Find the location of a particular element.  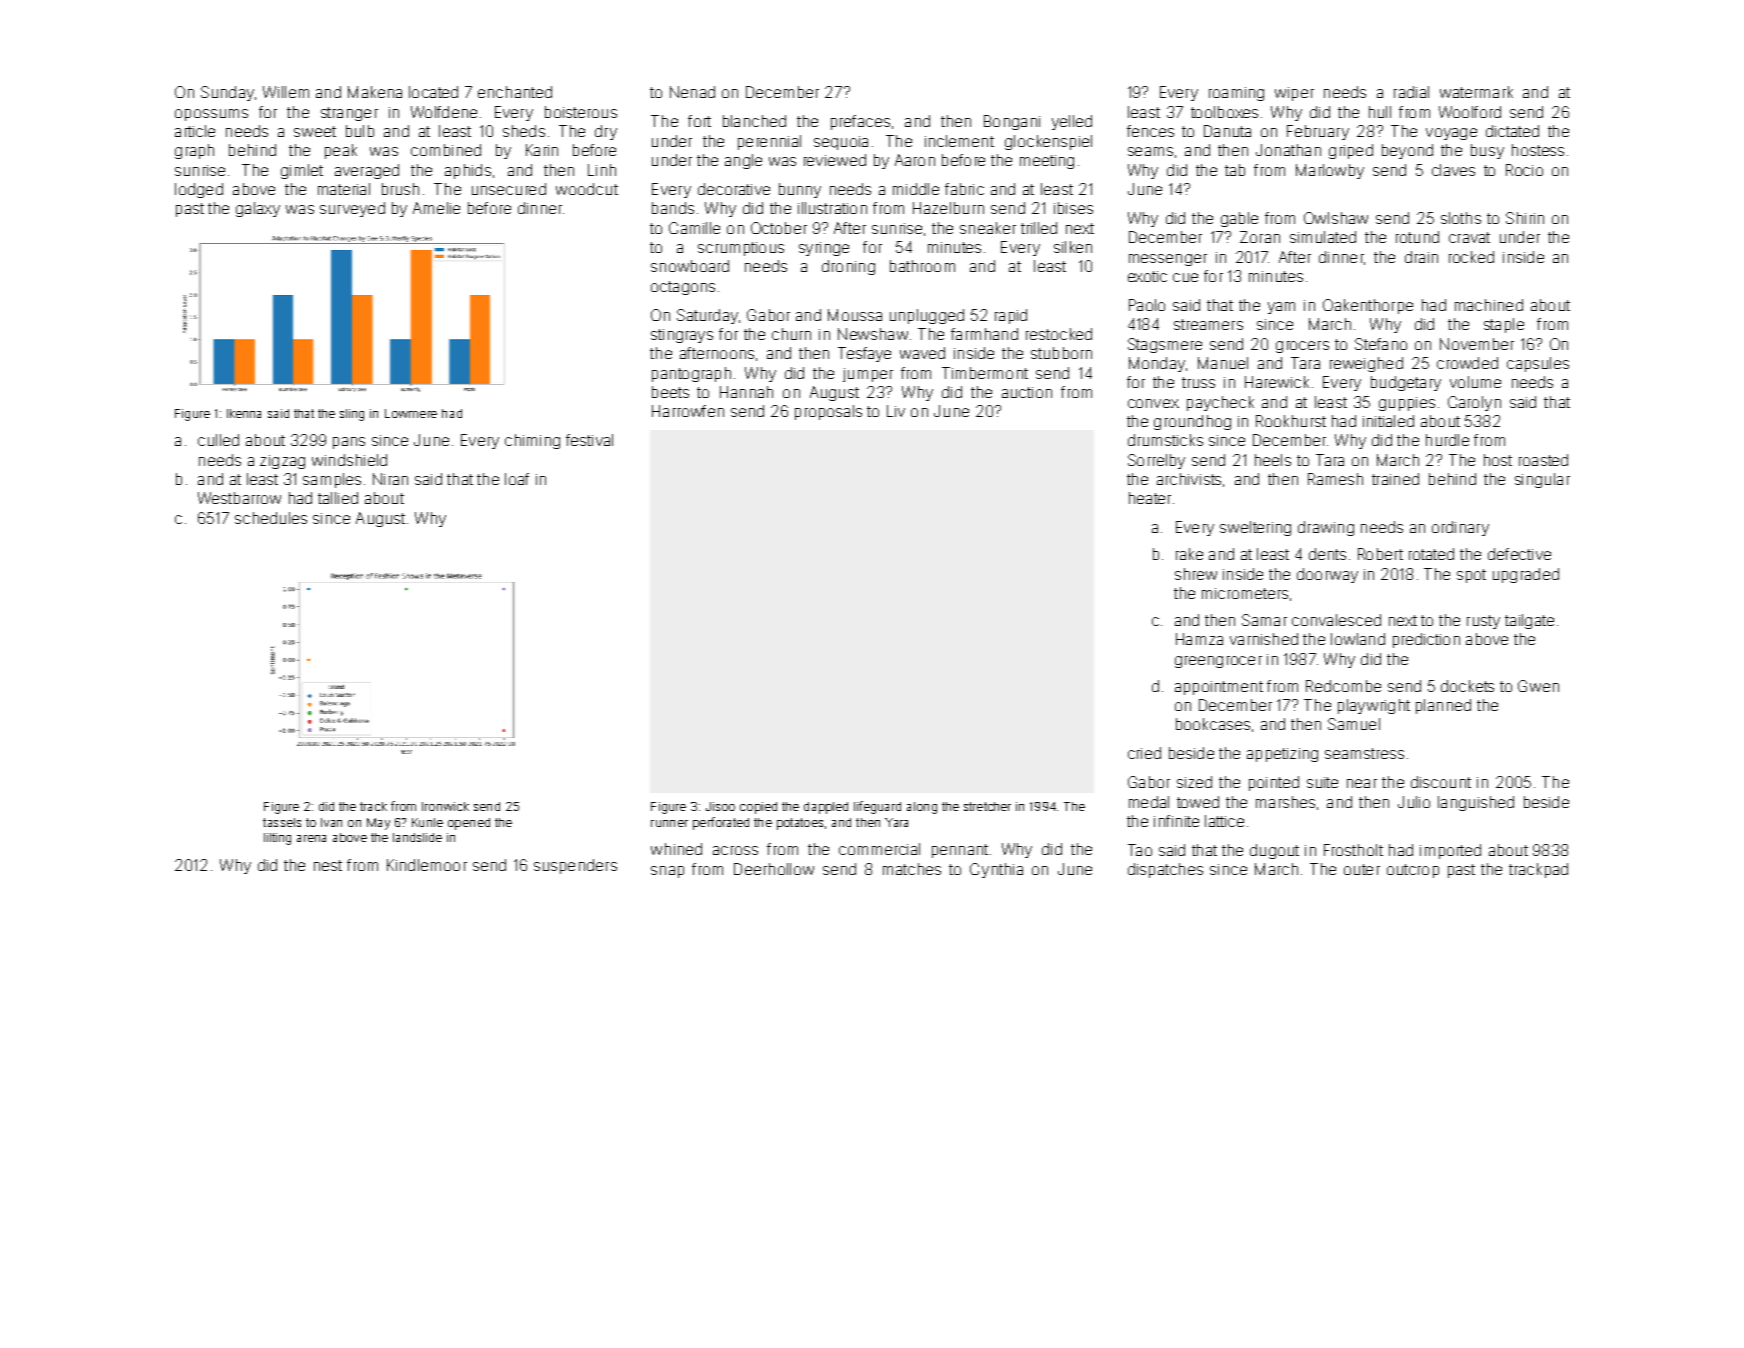

proposals is located at coordinates (828, 412).
